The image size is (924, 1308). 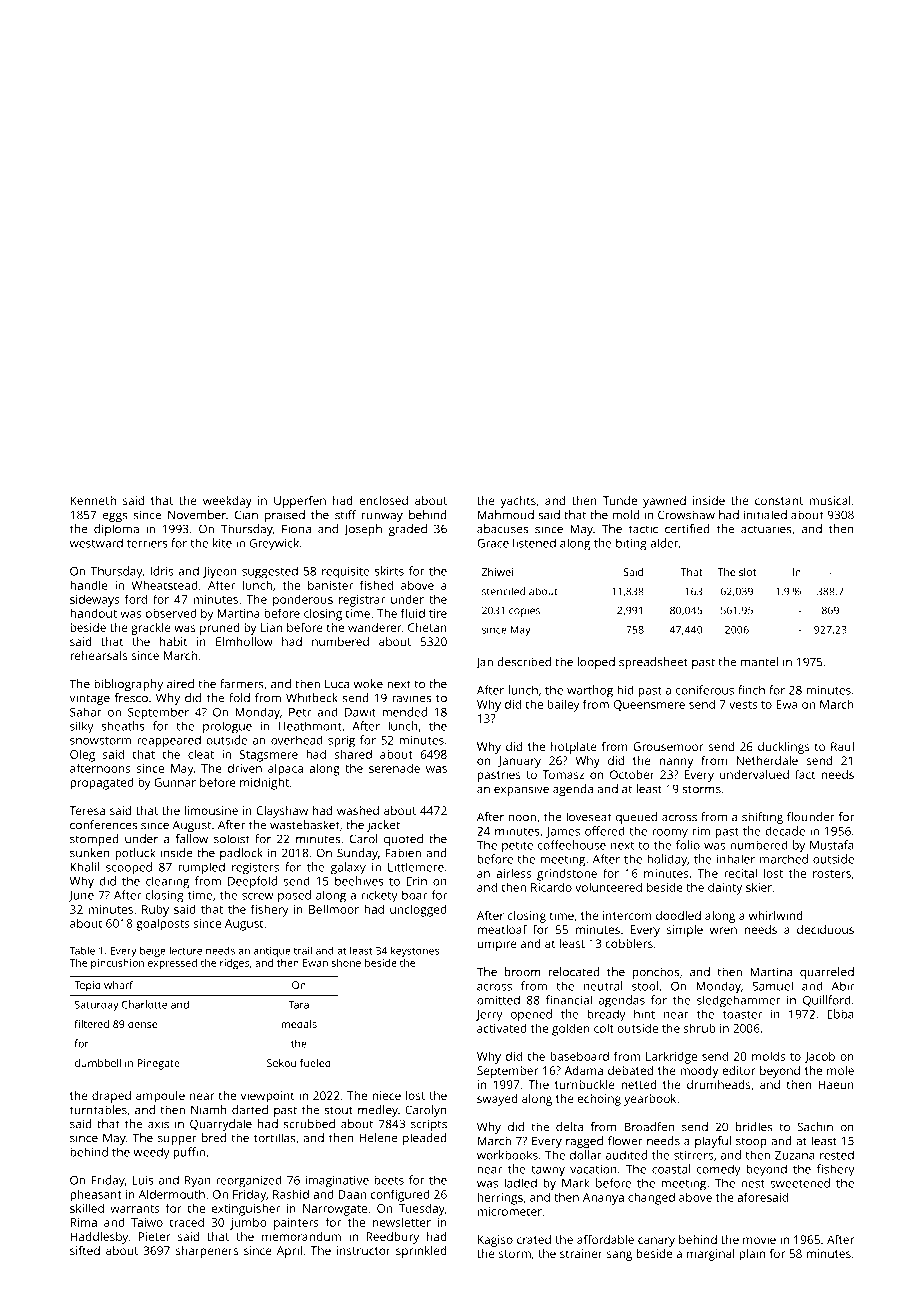 What do you see at coordinates (197, 515) in the screenshot?
I see `November` at bounding box center [197, 515].
